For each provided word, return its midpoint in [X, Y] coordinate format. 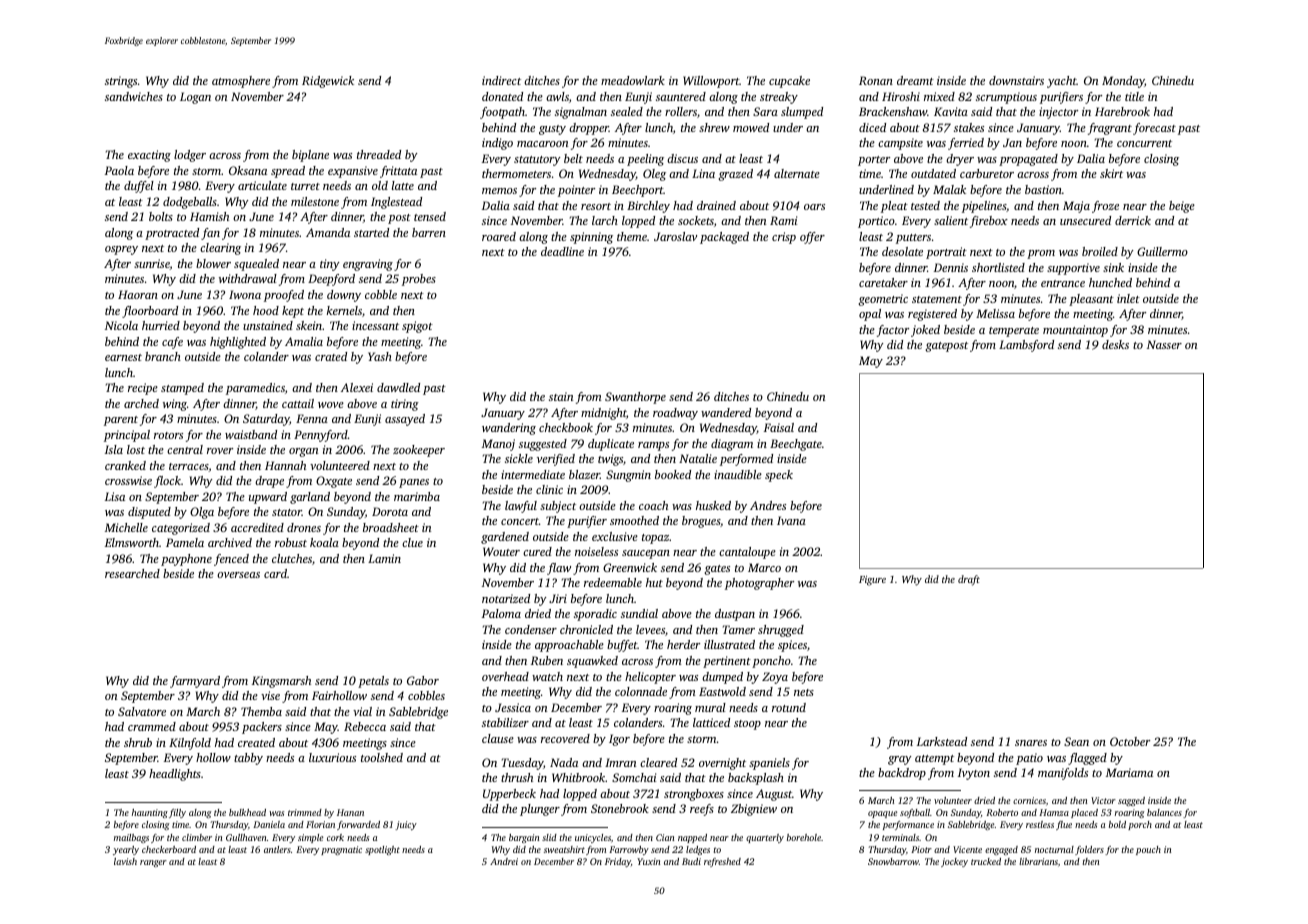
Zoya [775, 678]
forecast [1154, 129]
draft [969, 580]
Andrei [504, 861]
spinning [591, 238]
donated [502, 96]
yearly [126, 850]
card [275, 573]
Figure [872, 581]
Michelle [126, 527]
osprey [121, 250]
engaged [1001, 850]
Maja [1076, 207]
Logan [195, 98]
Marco [764, 567]
